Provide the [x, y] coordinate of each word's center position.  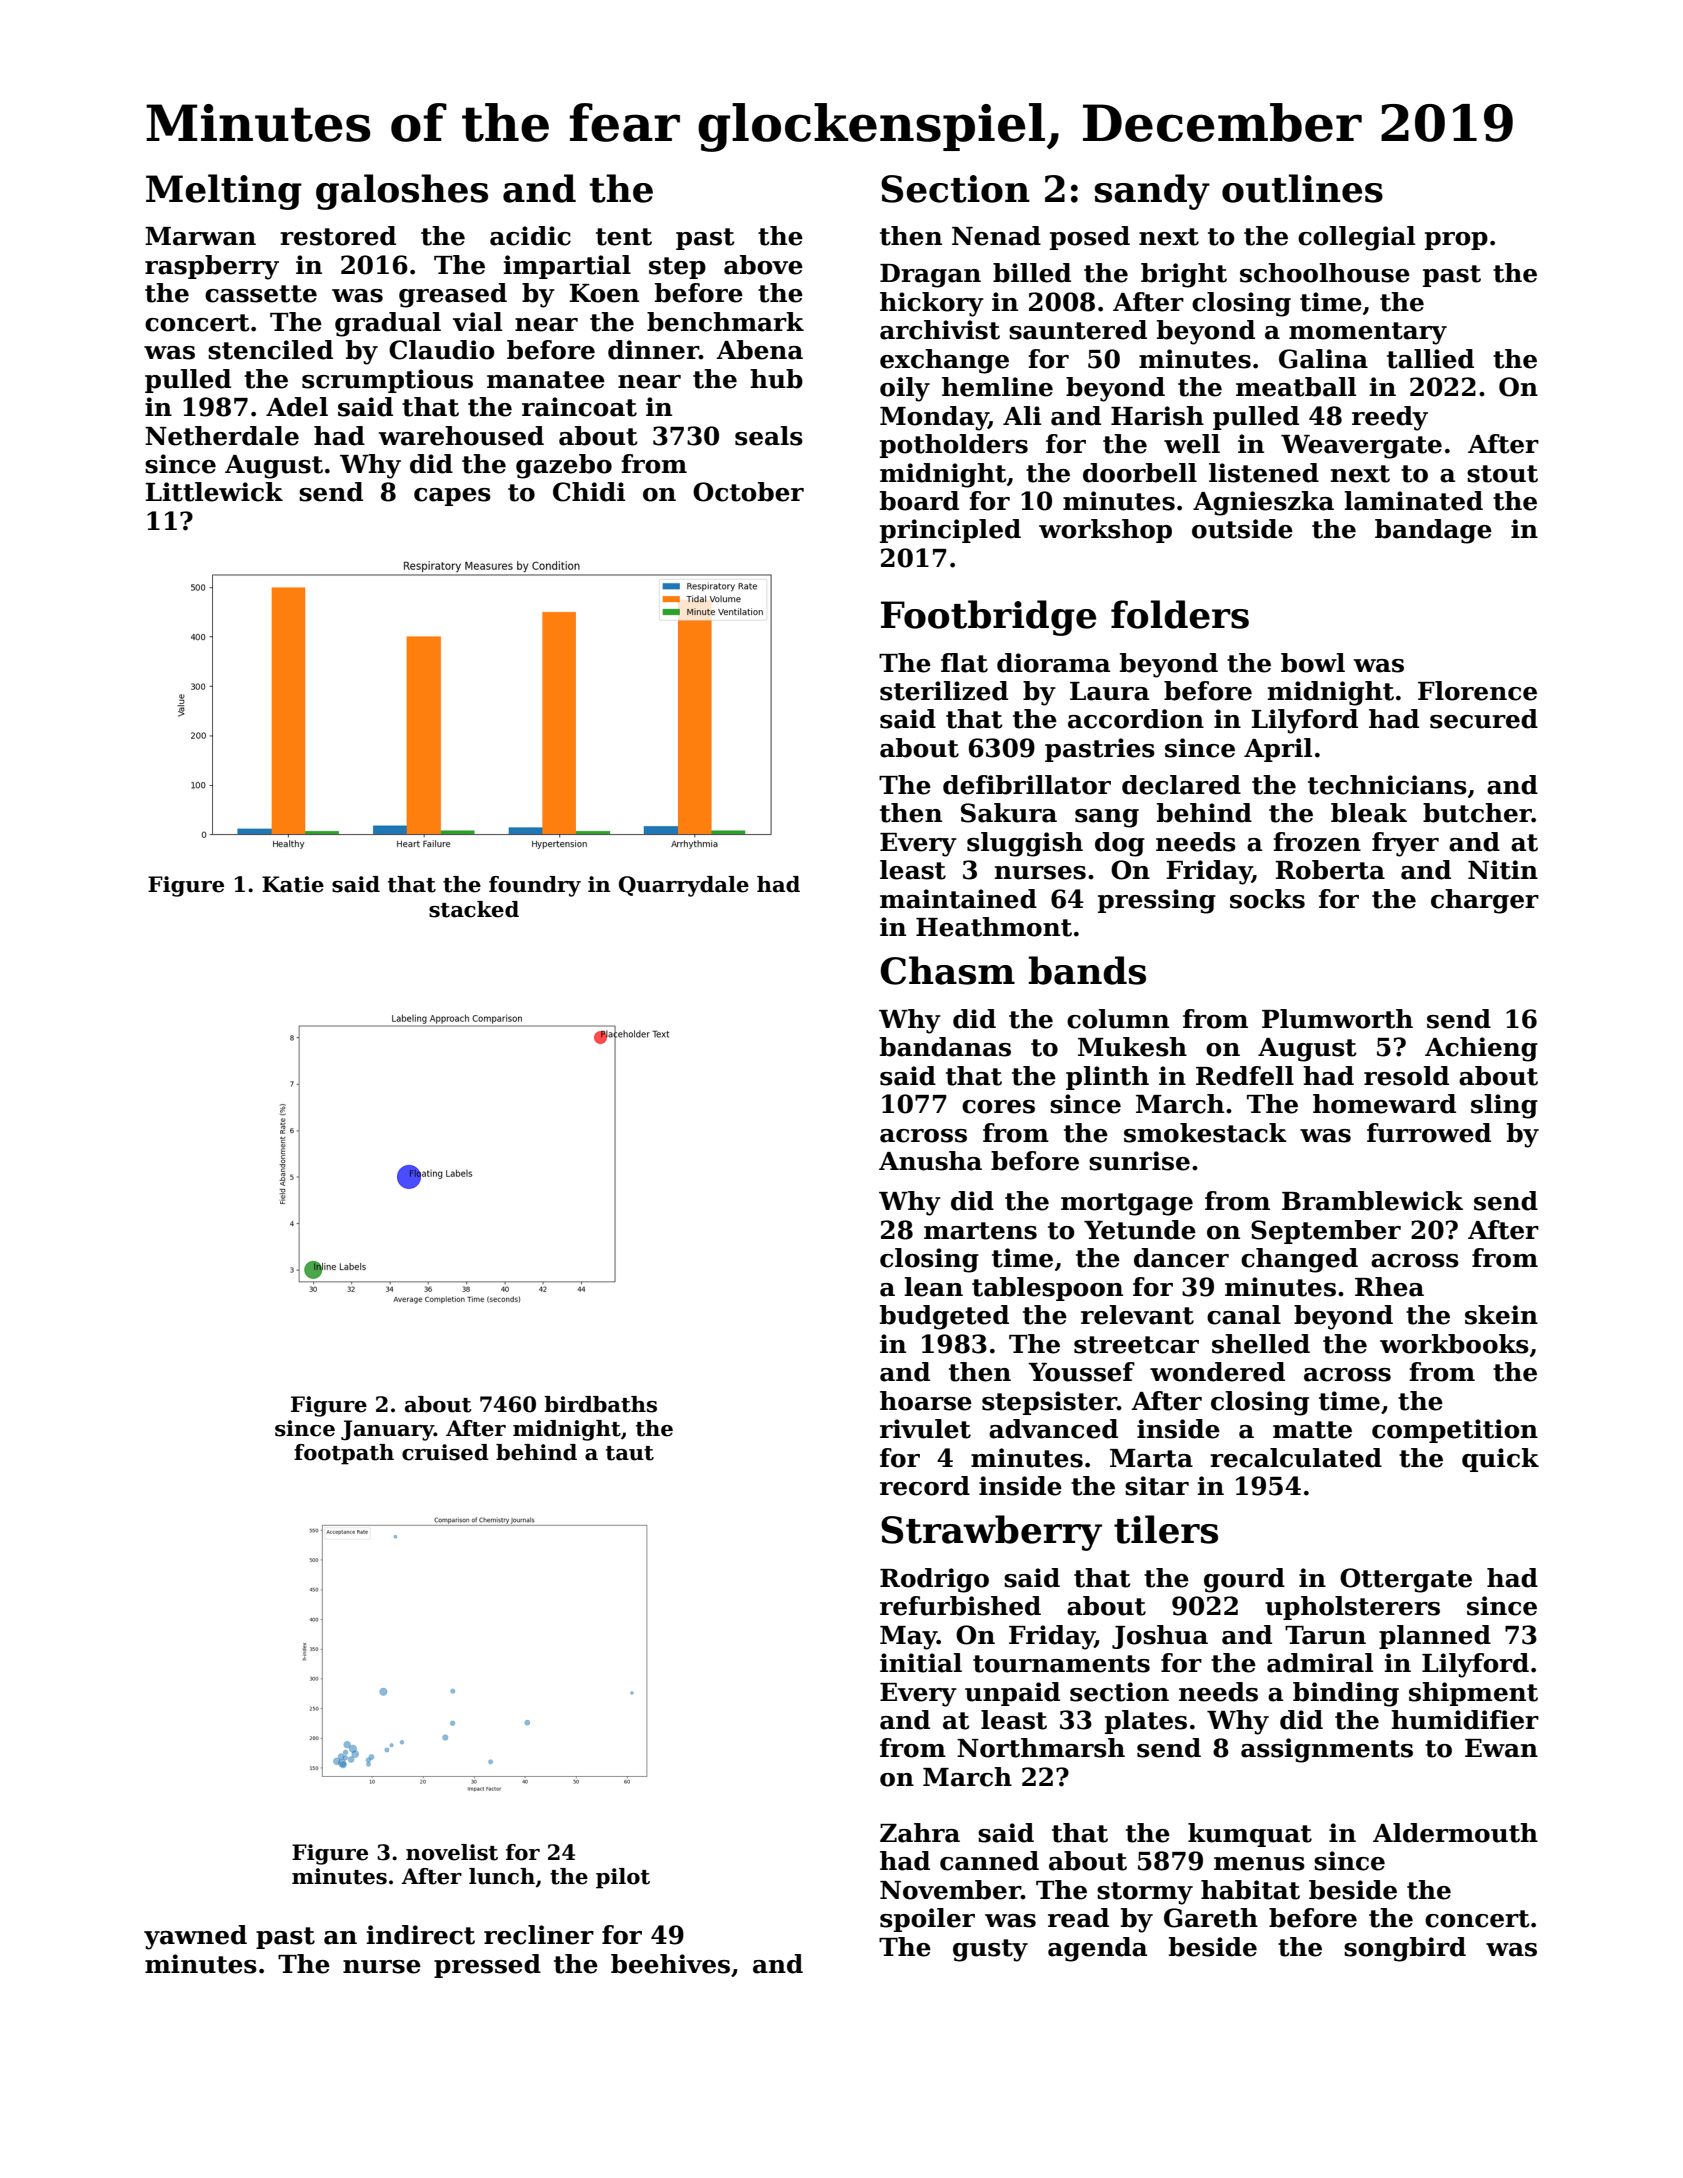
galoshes [402, 192]
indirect [420, 1935]
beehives [670, 1964]
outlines [1302, 188]
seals [769, 436]
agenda [1097, 1949]
